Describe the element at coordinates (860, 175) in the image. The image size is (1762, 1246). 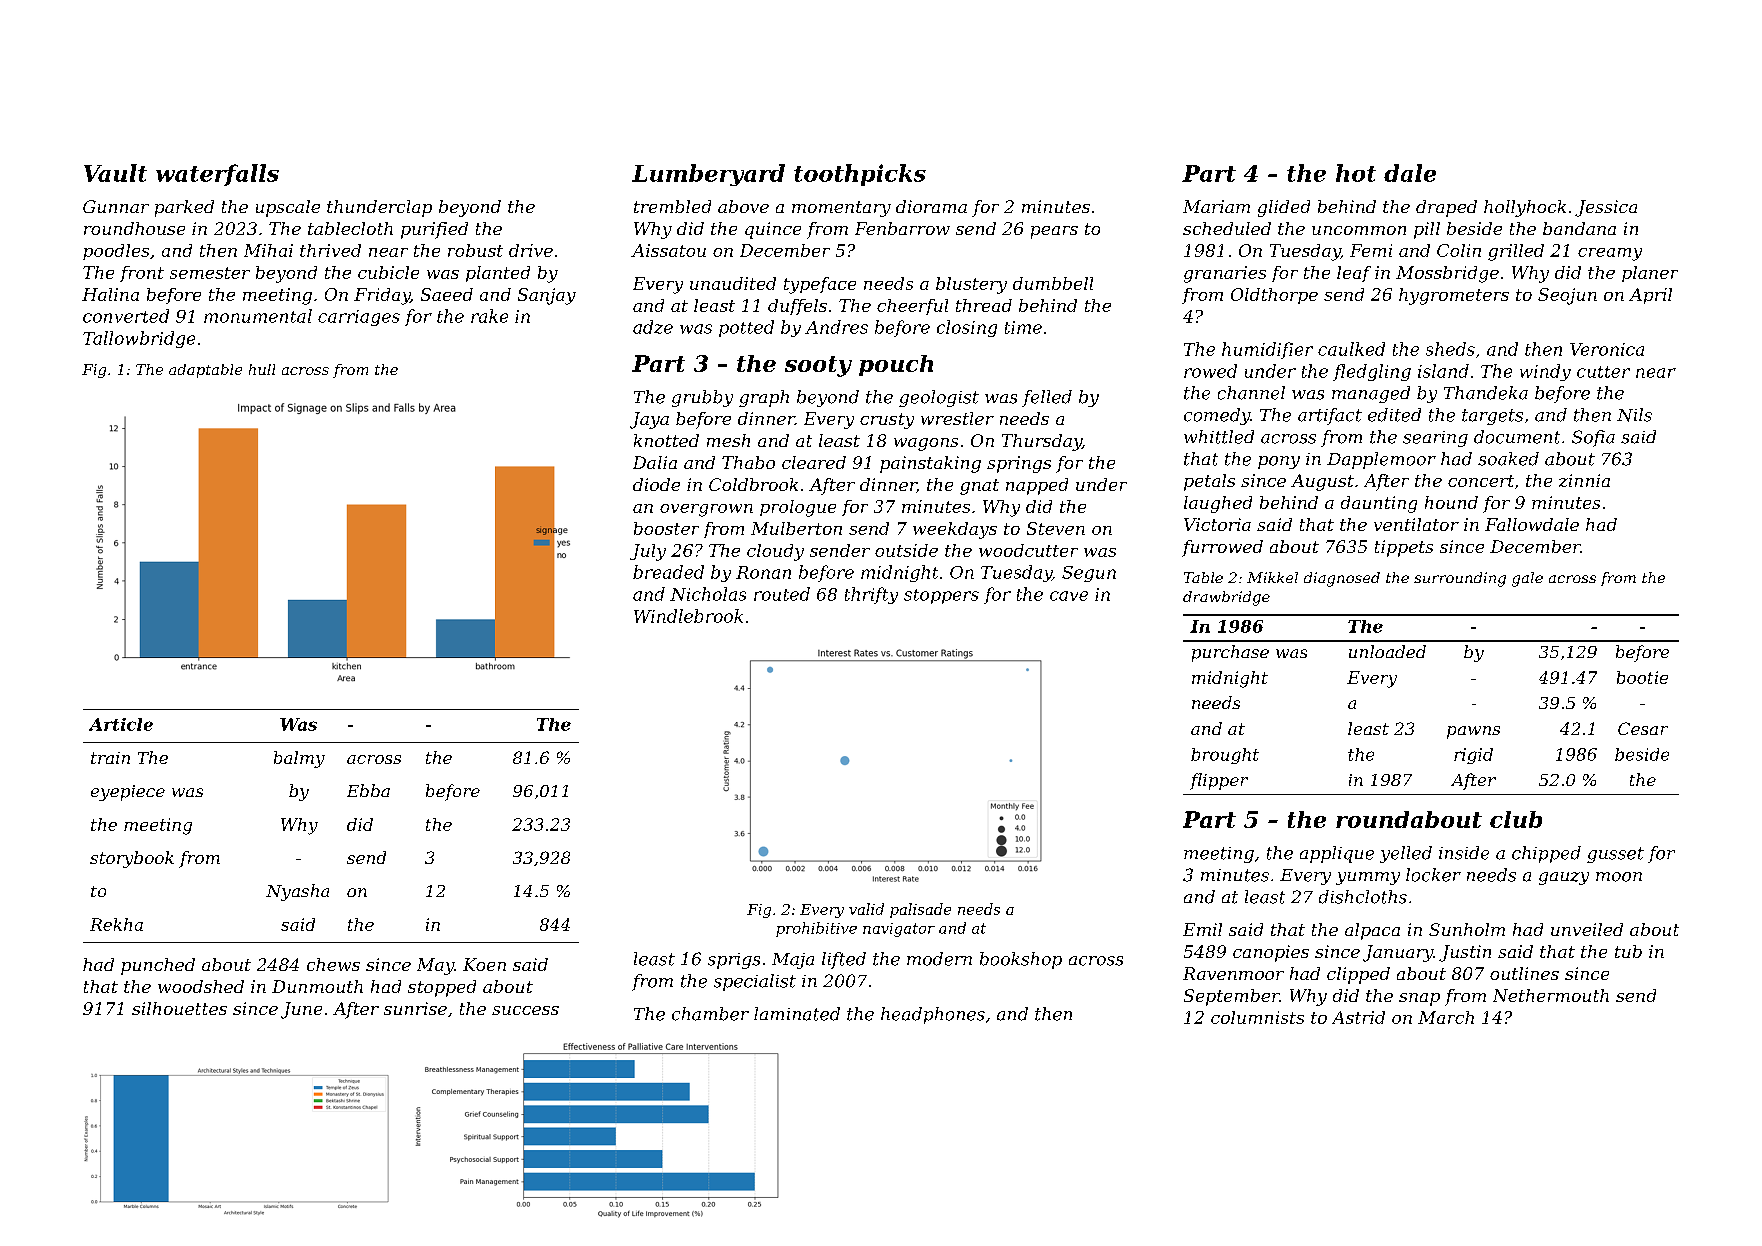
I see `toothpicks` at that location.
